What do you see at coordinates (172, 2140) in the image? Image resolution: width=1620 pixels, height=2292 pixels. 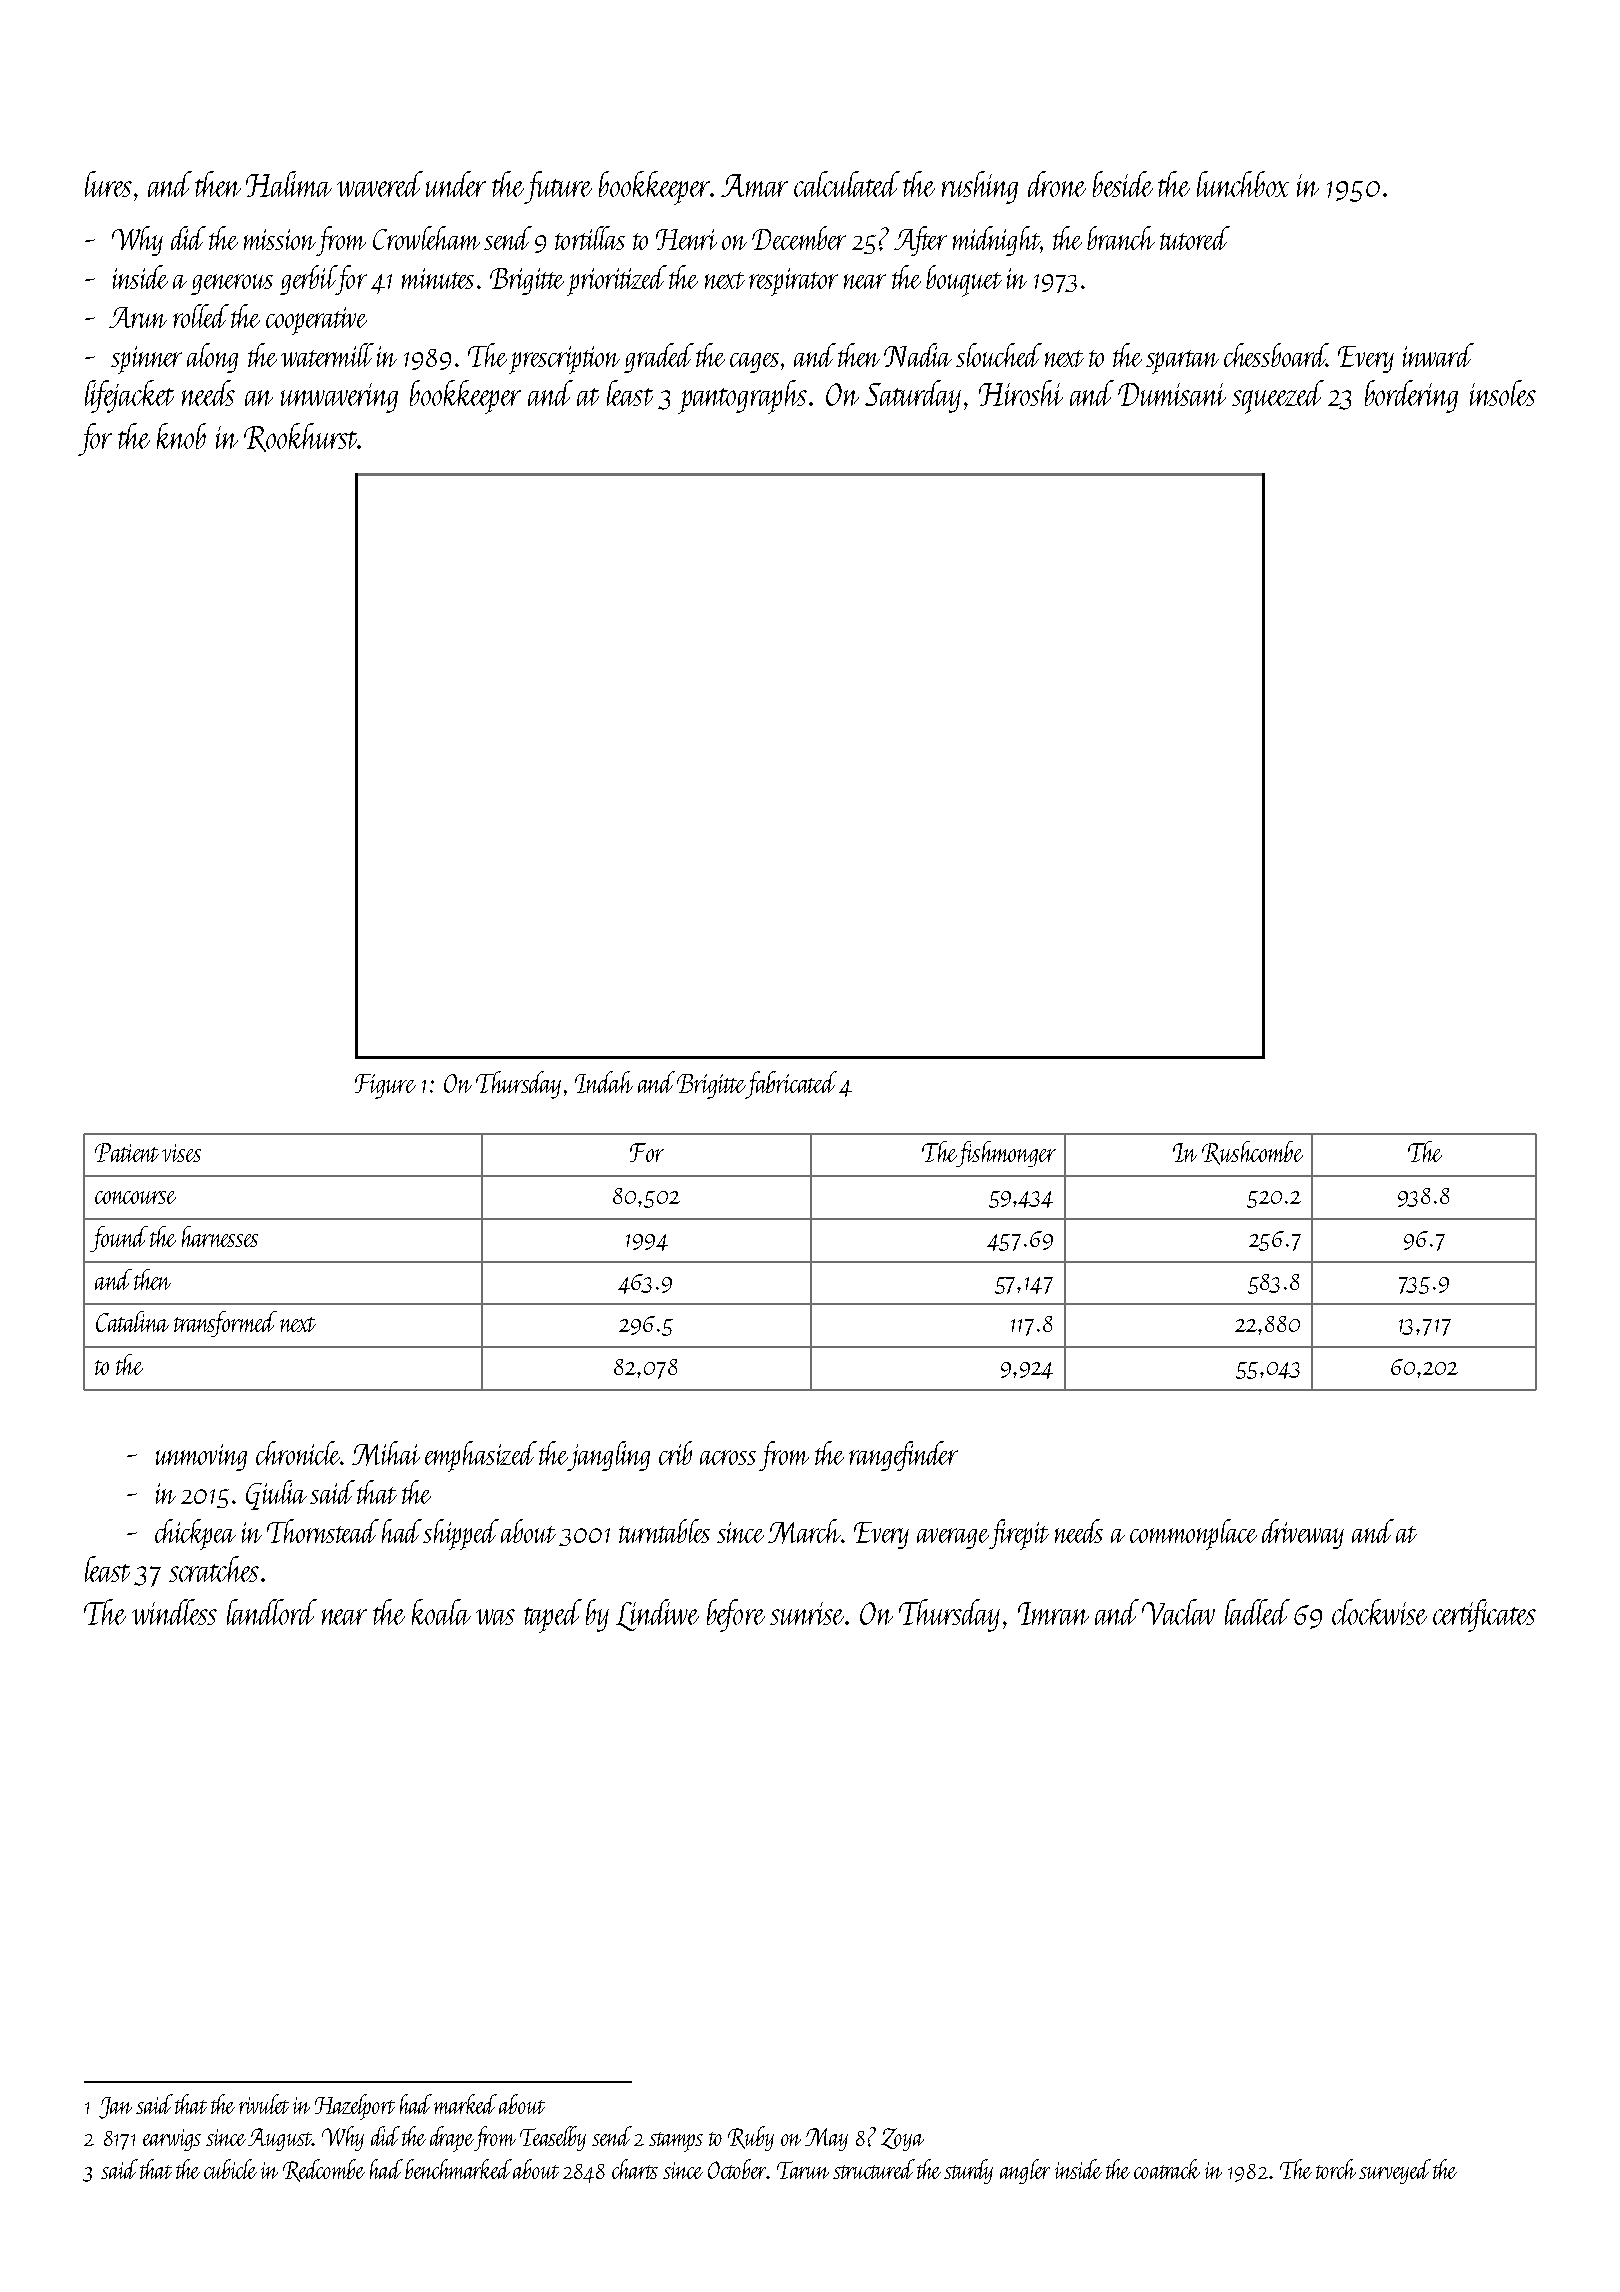 I see `earwigs` at bounding box center [172, 2140].
